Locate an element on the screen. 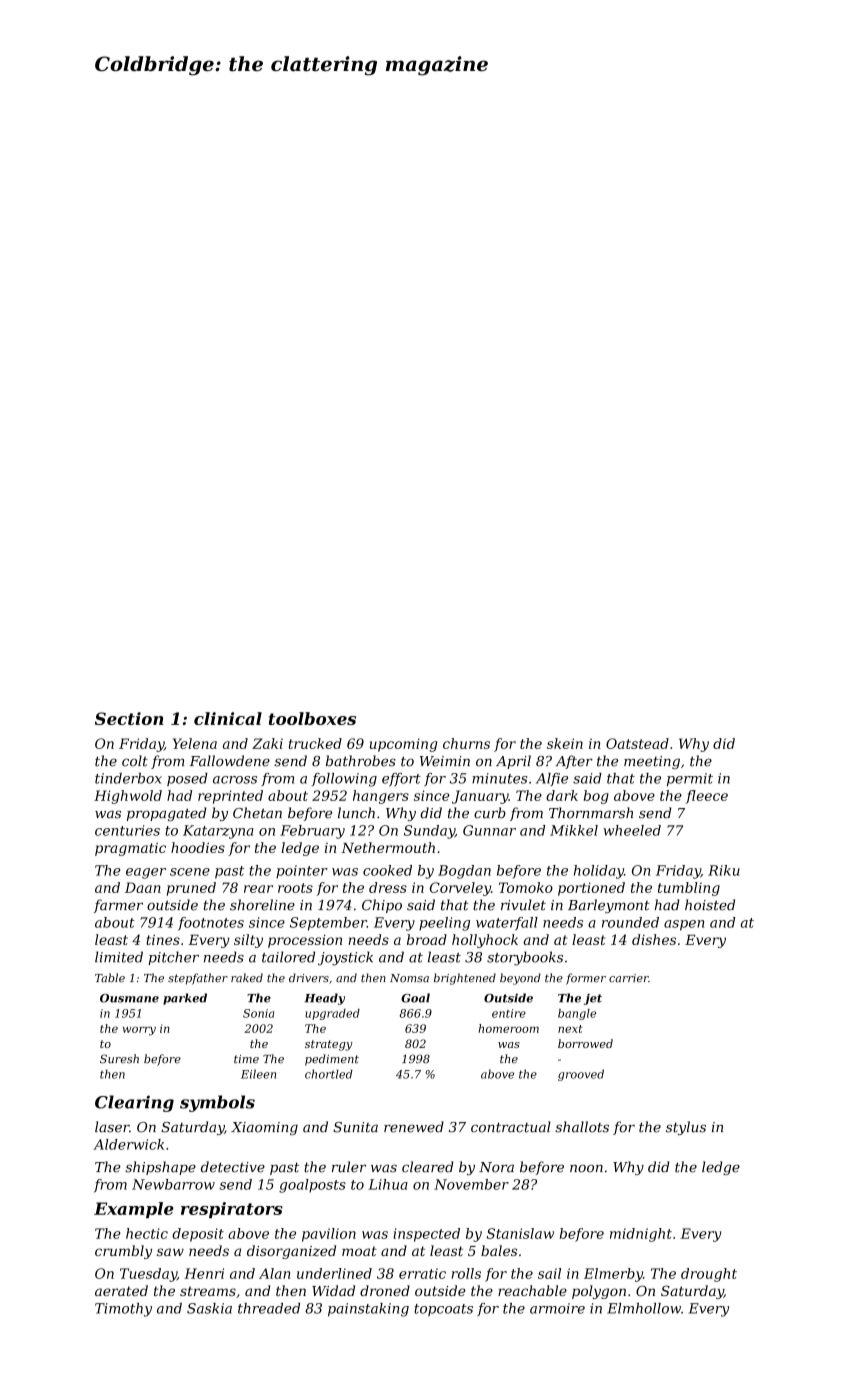 Image resolution: width=849 pixels, height=1400 pixels. Nora is located at coordinates (496, 1167).
